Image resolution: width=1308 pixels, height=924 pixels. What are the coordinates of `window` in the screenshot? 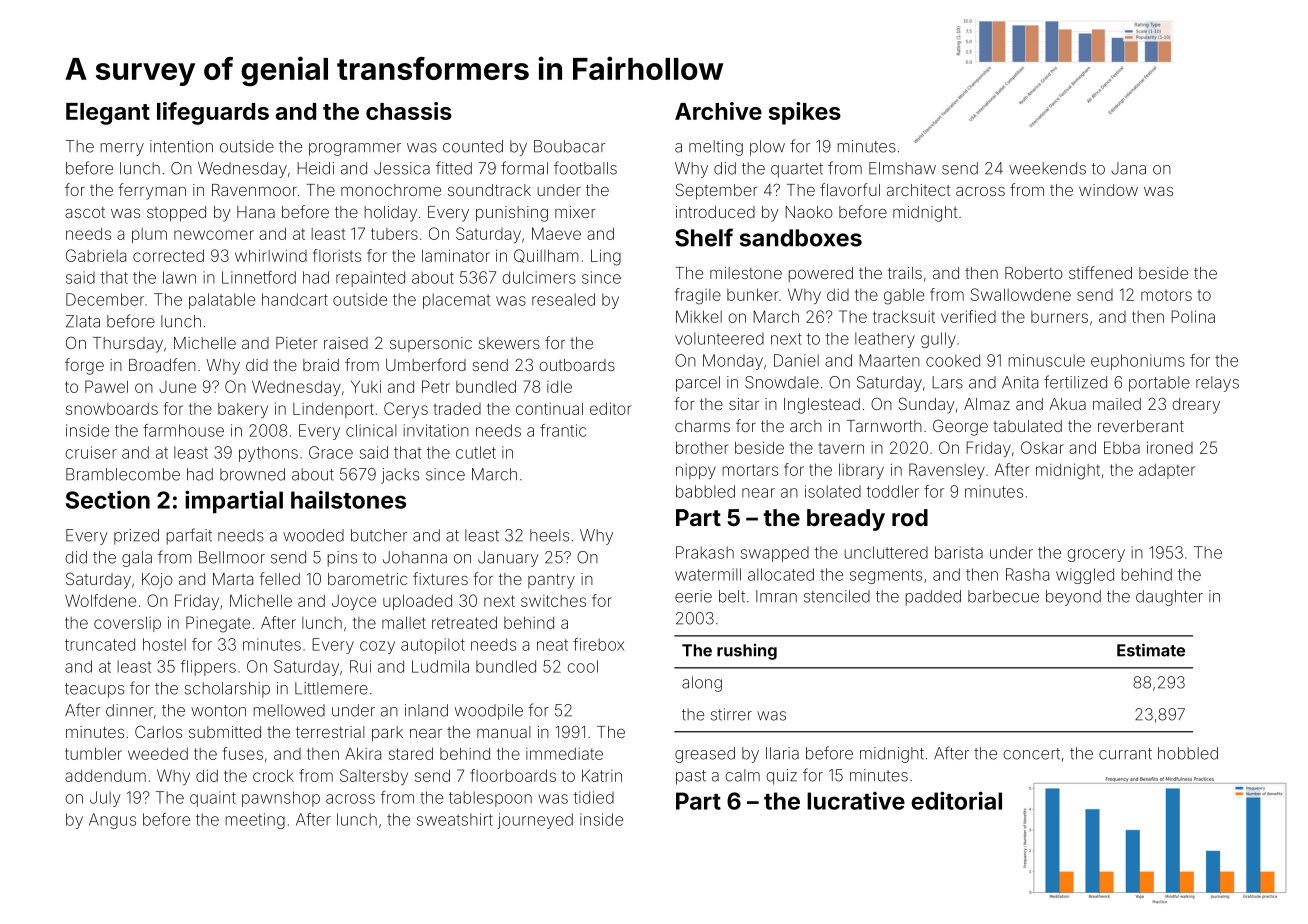 It's located at (1108, 190).
